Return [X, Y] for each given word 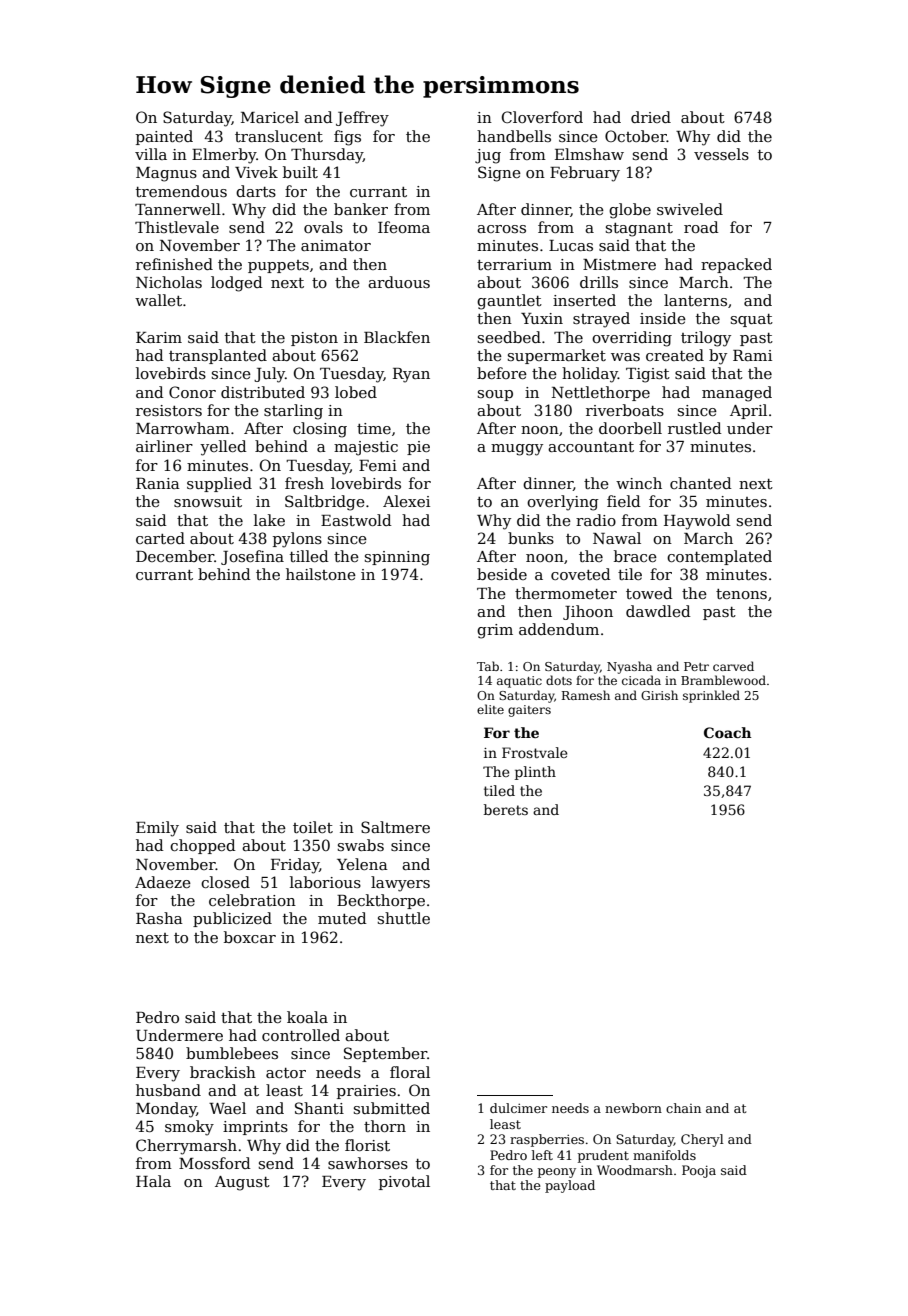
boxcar [250, 937]
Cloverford [542, 117]
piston [314, 339]
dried [651, 117]
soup [495, 395]
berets [506, 809]
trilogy [706, 339]
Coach [727, 732]
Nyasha [629, 667]
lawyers [400, 884]
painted [164, 137]
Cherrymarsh [186, 1147]
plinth [535, 773]
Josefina [252, 557]
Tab [488, 666]
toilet [313, 827]
